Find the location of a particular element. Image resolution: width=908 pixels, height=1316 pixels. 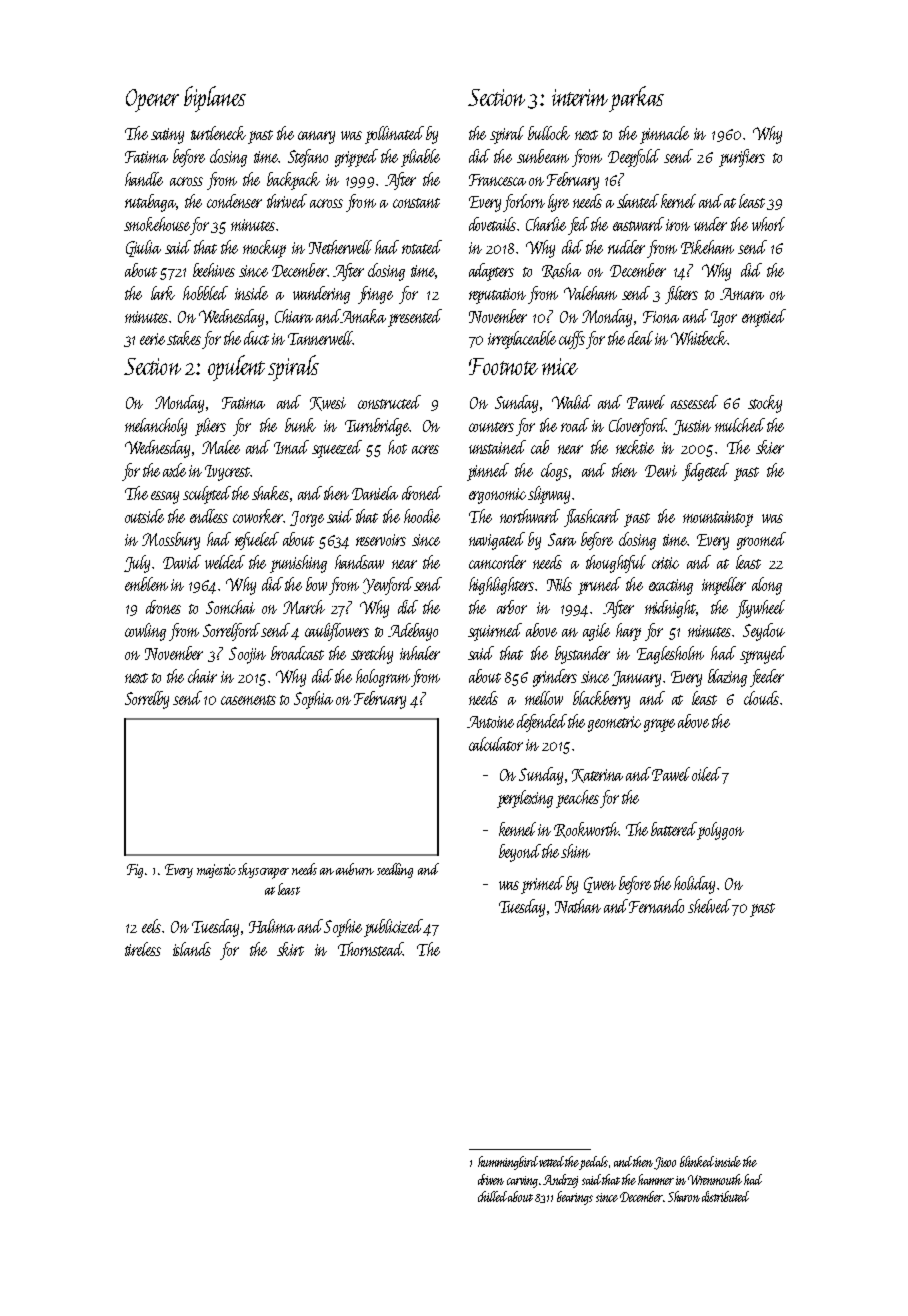

hologram is located at coordinates (383, 678).
